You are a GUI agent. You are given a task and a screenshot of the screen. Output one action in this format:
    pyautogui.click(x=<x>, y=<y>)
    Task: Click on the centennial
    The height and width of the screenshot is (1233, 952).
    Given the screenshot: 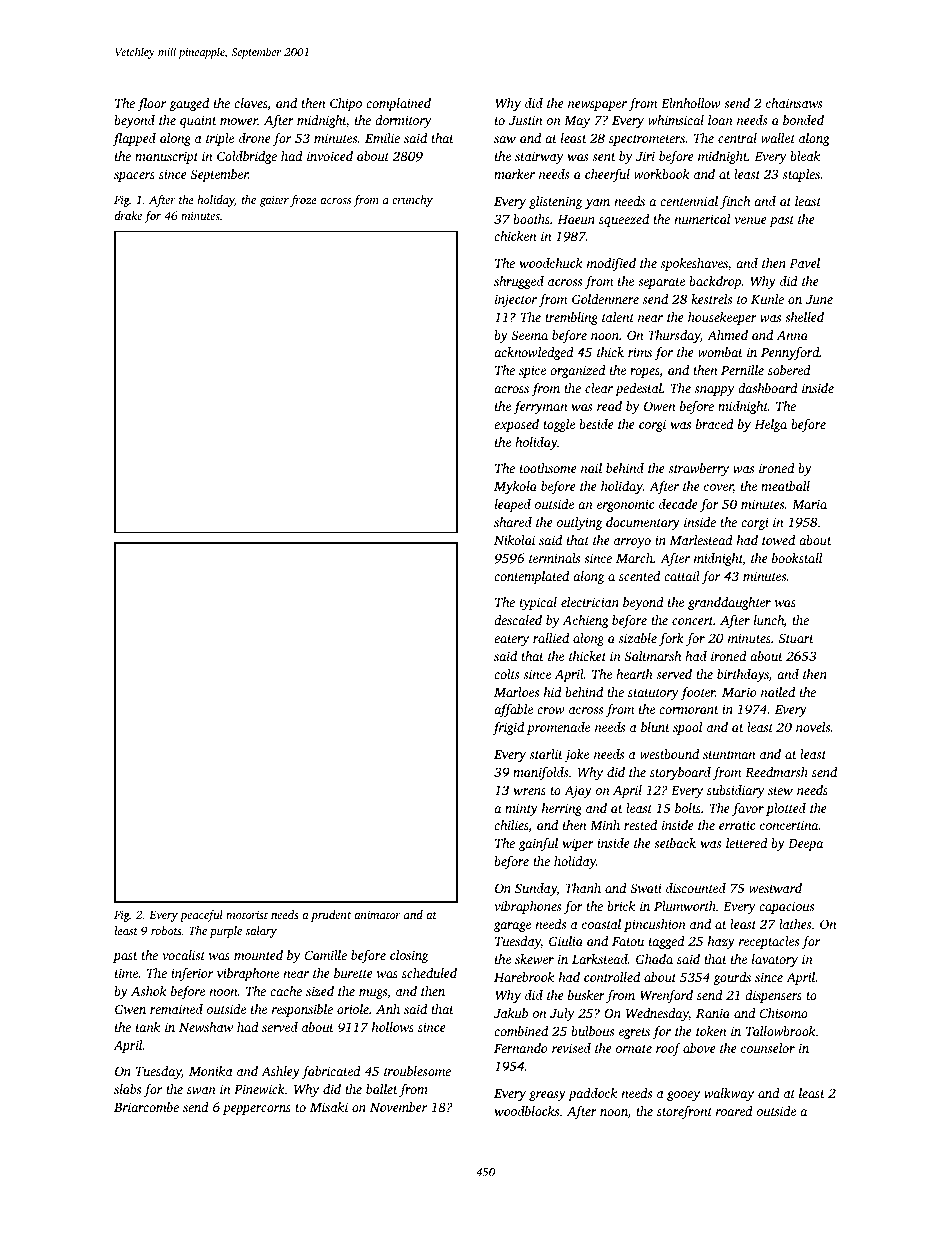 What is the action you would take?
    pyautogui.click(x=689, y=201)
